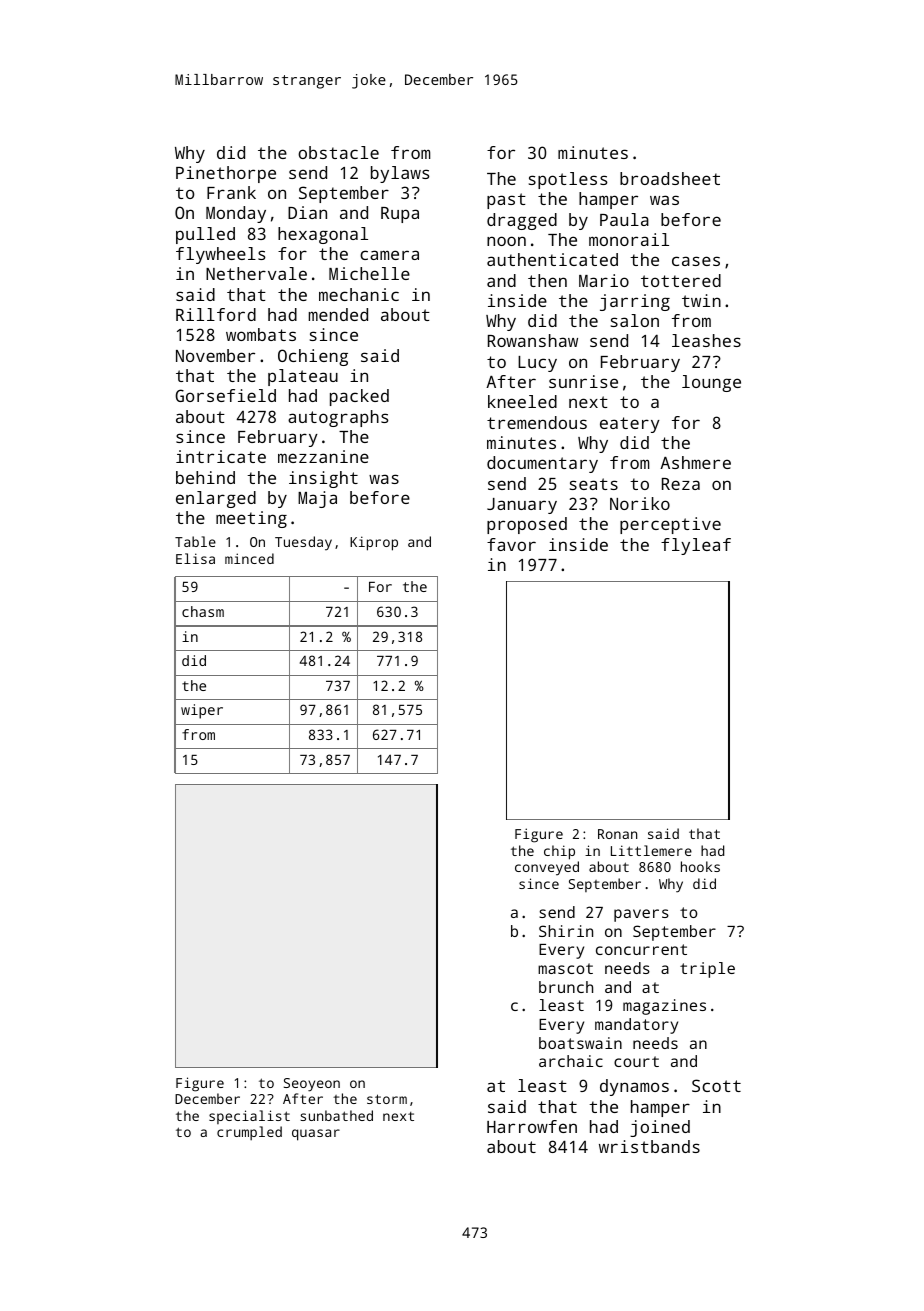  What do you see at coordinates (651, 850) in the page?
I see `Littlemere` at bounding box center [651, 850].
